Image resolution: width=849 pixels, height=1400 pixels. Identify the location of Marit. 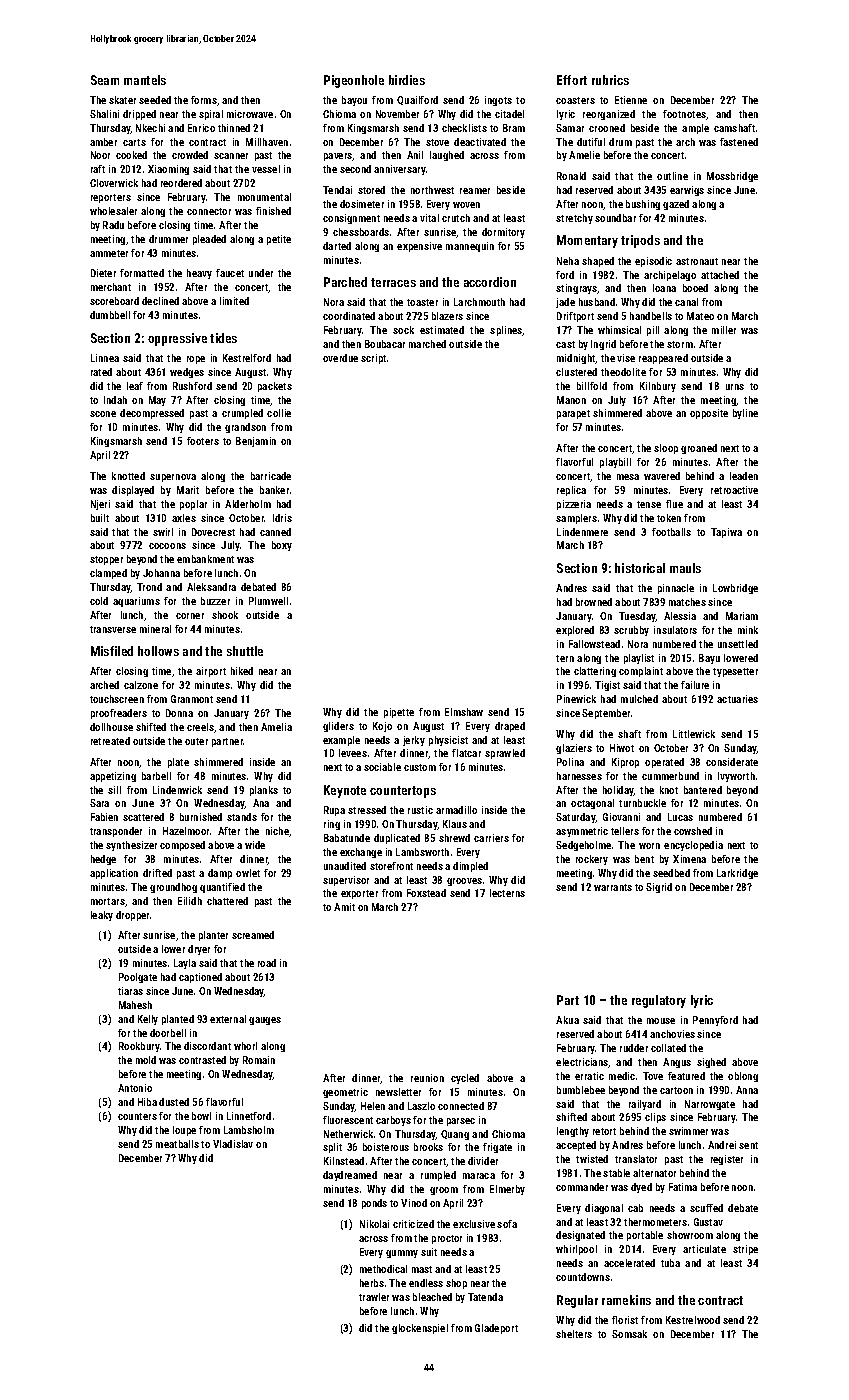
(188, 490).
